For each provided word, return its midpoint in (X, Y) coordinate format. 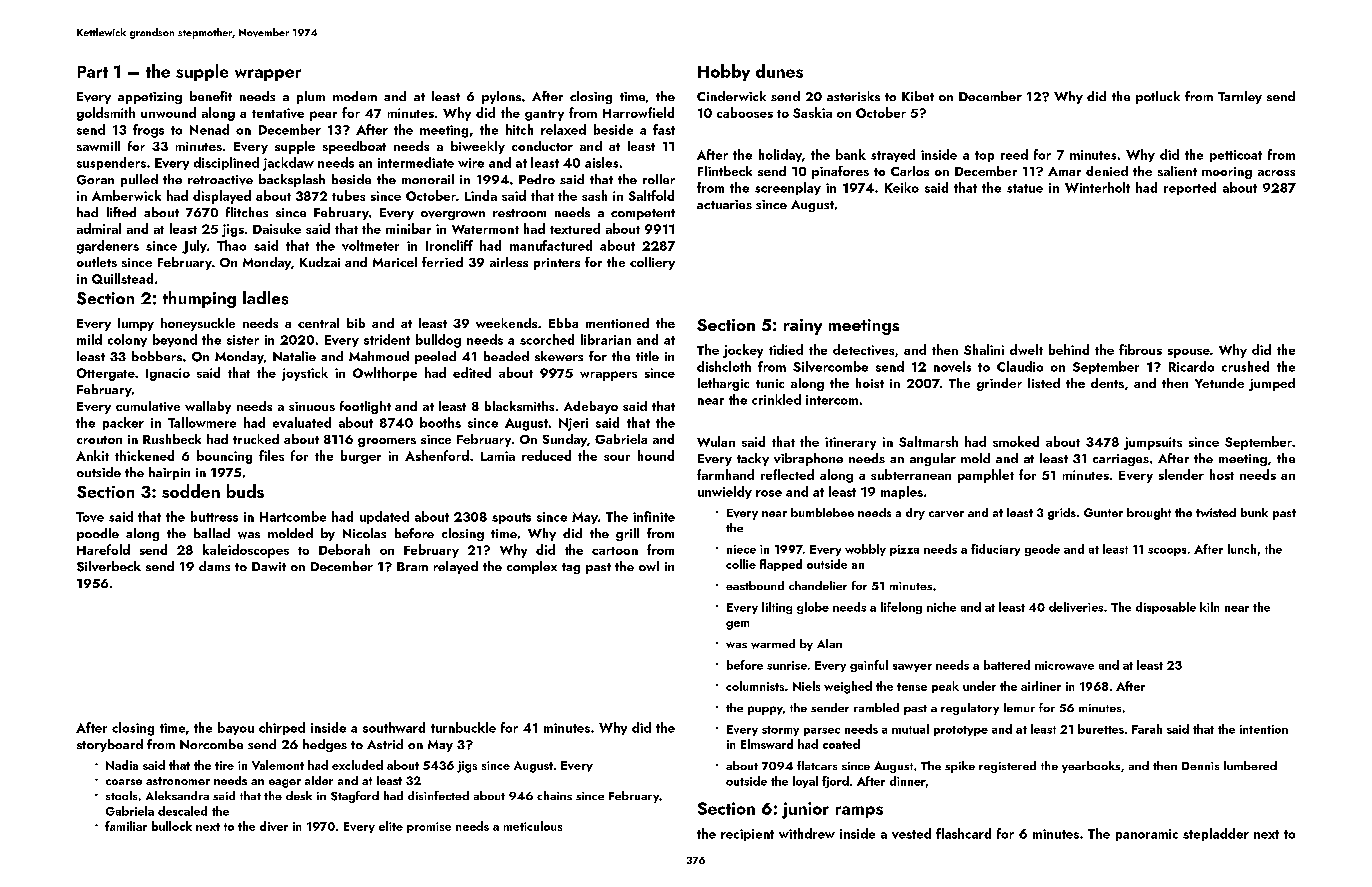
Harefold (103, 549)
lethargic (723, 384)
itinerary (850, 443)
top (984, 156)
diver (274, 826)
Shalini (984, 349)
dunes (779, 71)
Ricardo (1191, 366)
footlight (365, 407)
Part (93, 72)
